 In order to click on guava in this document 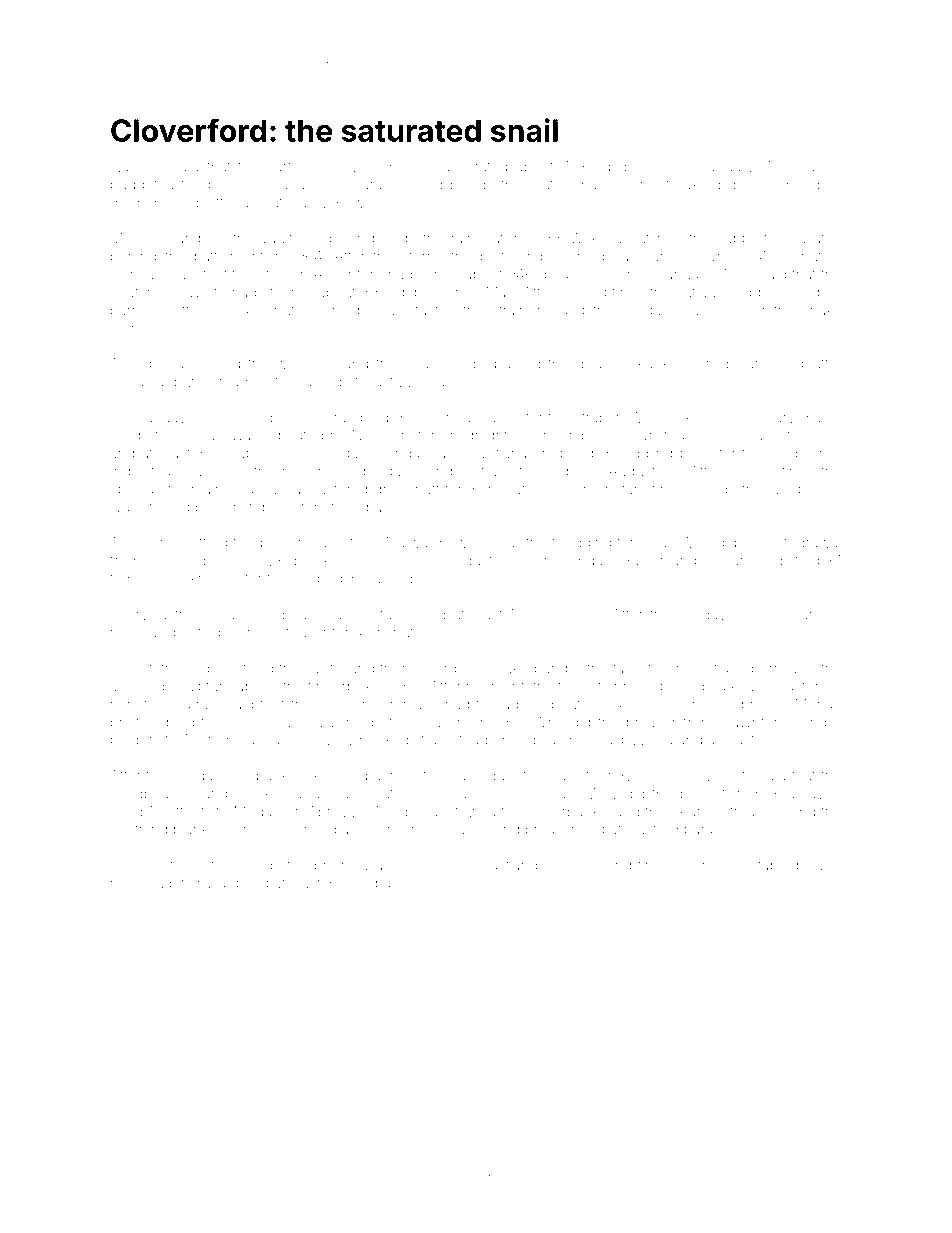, I will do `click(164, 366)`.
